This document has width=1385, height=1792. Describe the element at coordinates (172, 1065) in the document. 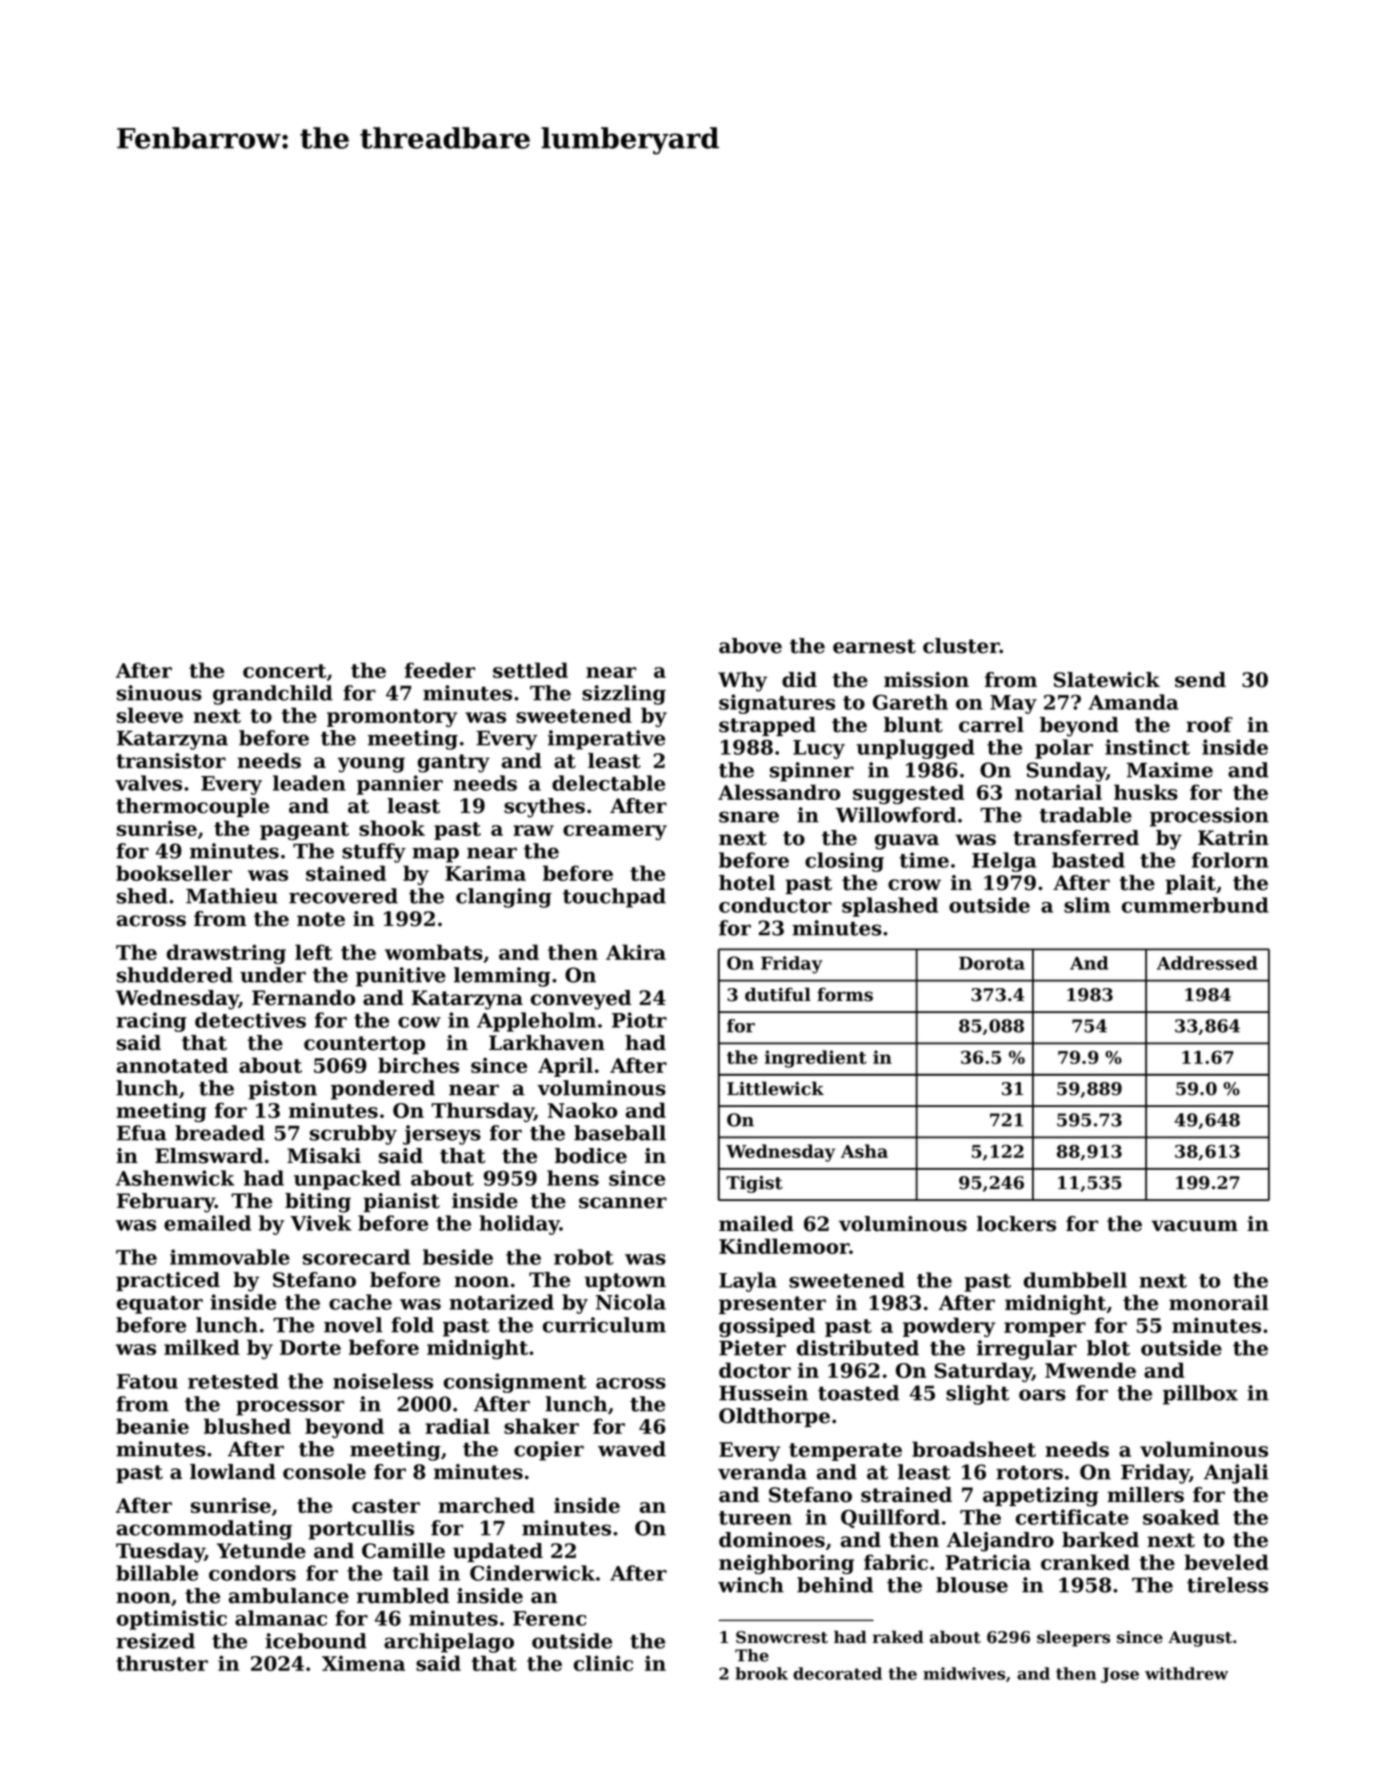

I see `annotated` at that location.
